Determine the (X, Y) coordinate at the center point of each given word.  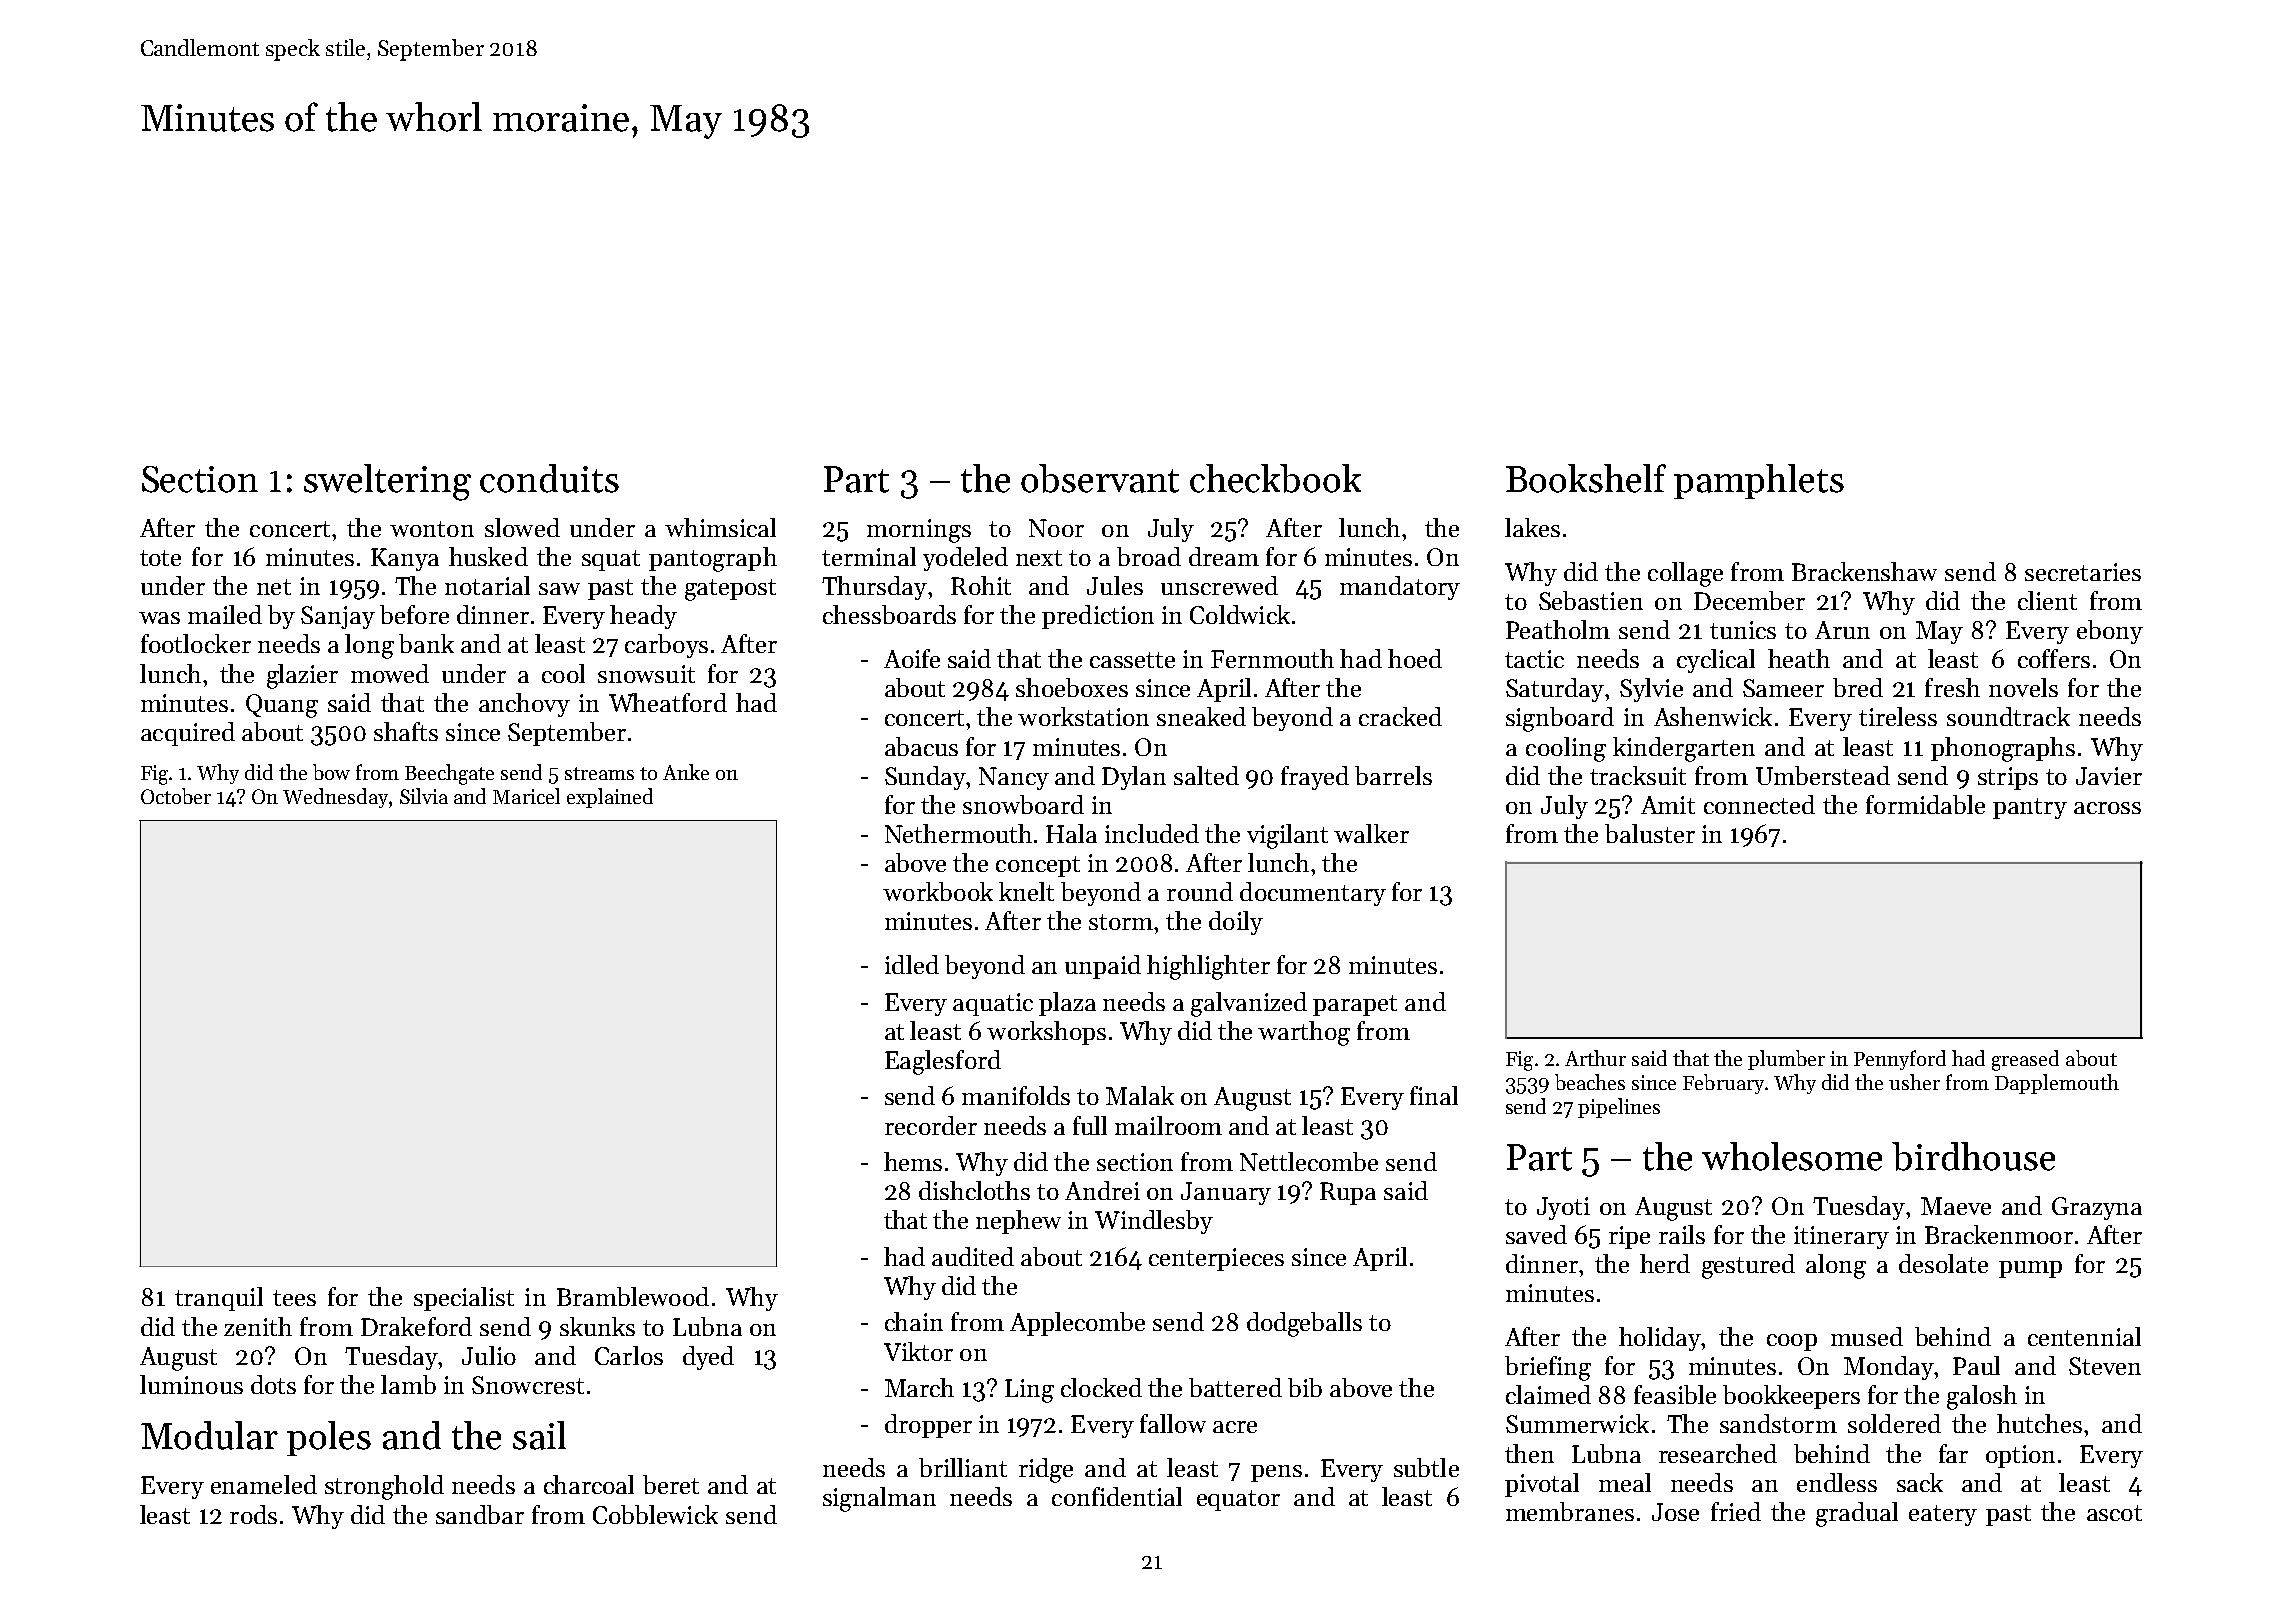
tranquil (219, 1299)
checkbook (1275, 478)
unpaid (1103, 967)
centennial (2084, 1336)
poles (329, 1438)
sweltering (387, 482)
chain (914, 1321)
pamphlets (1759, 481)
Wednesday (335, 798)
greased (2025, 1060)
